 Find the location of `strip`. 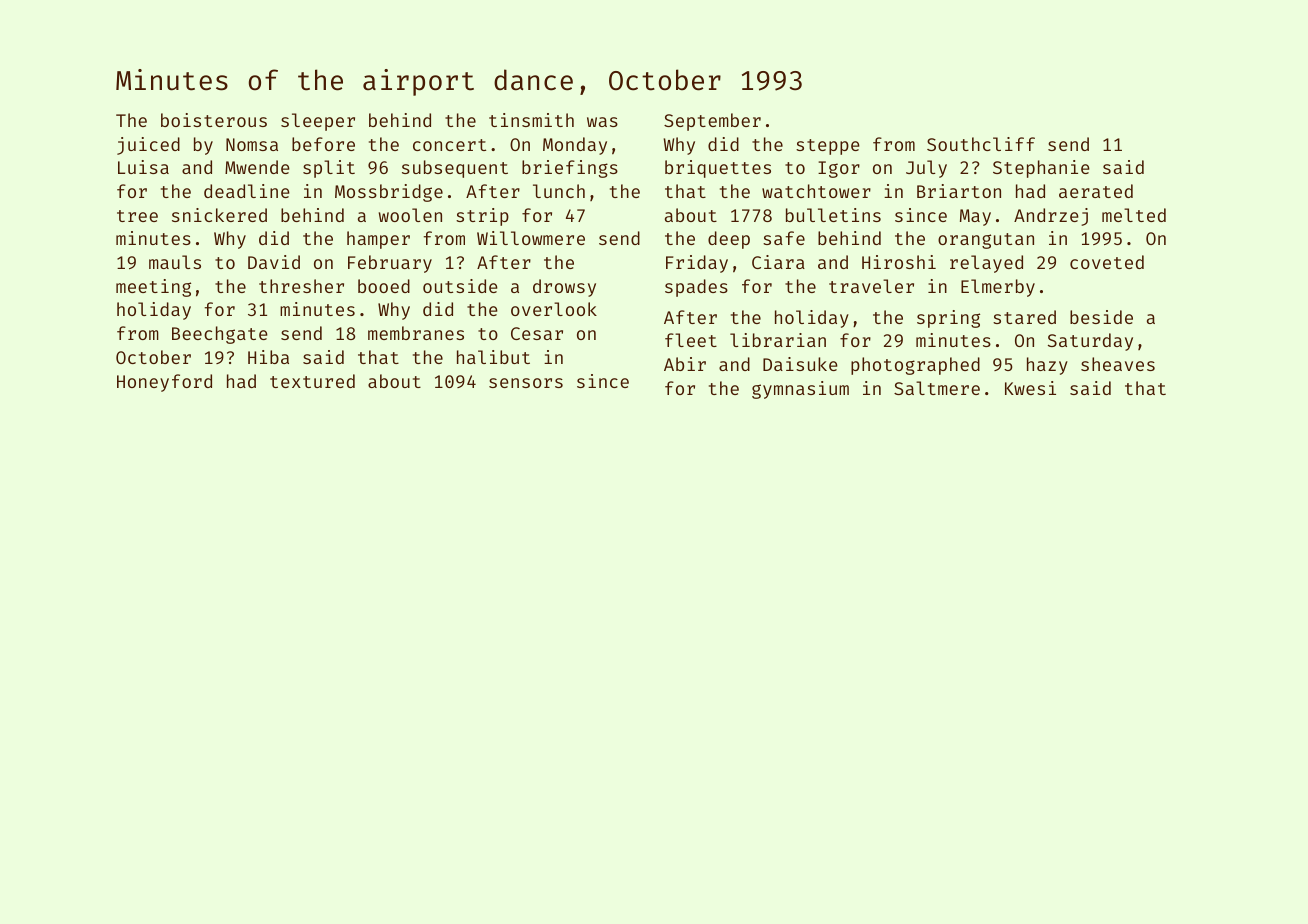

strip is located at coordinates (482, 217).
